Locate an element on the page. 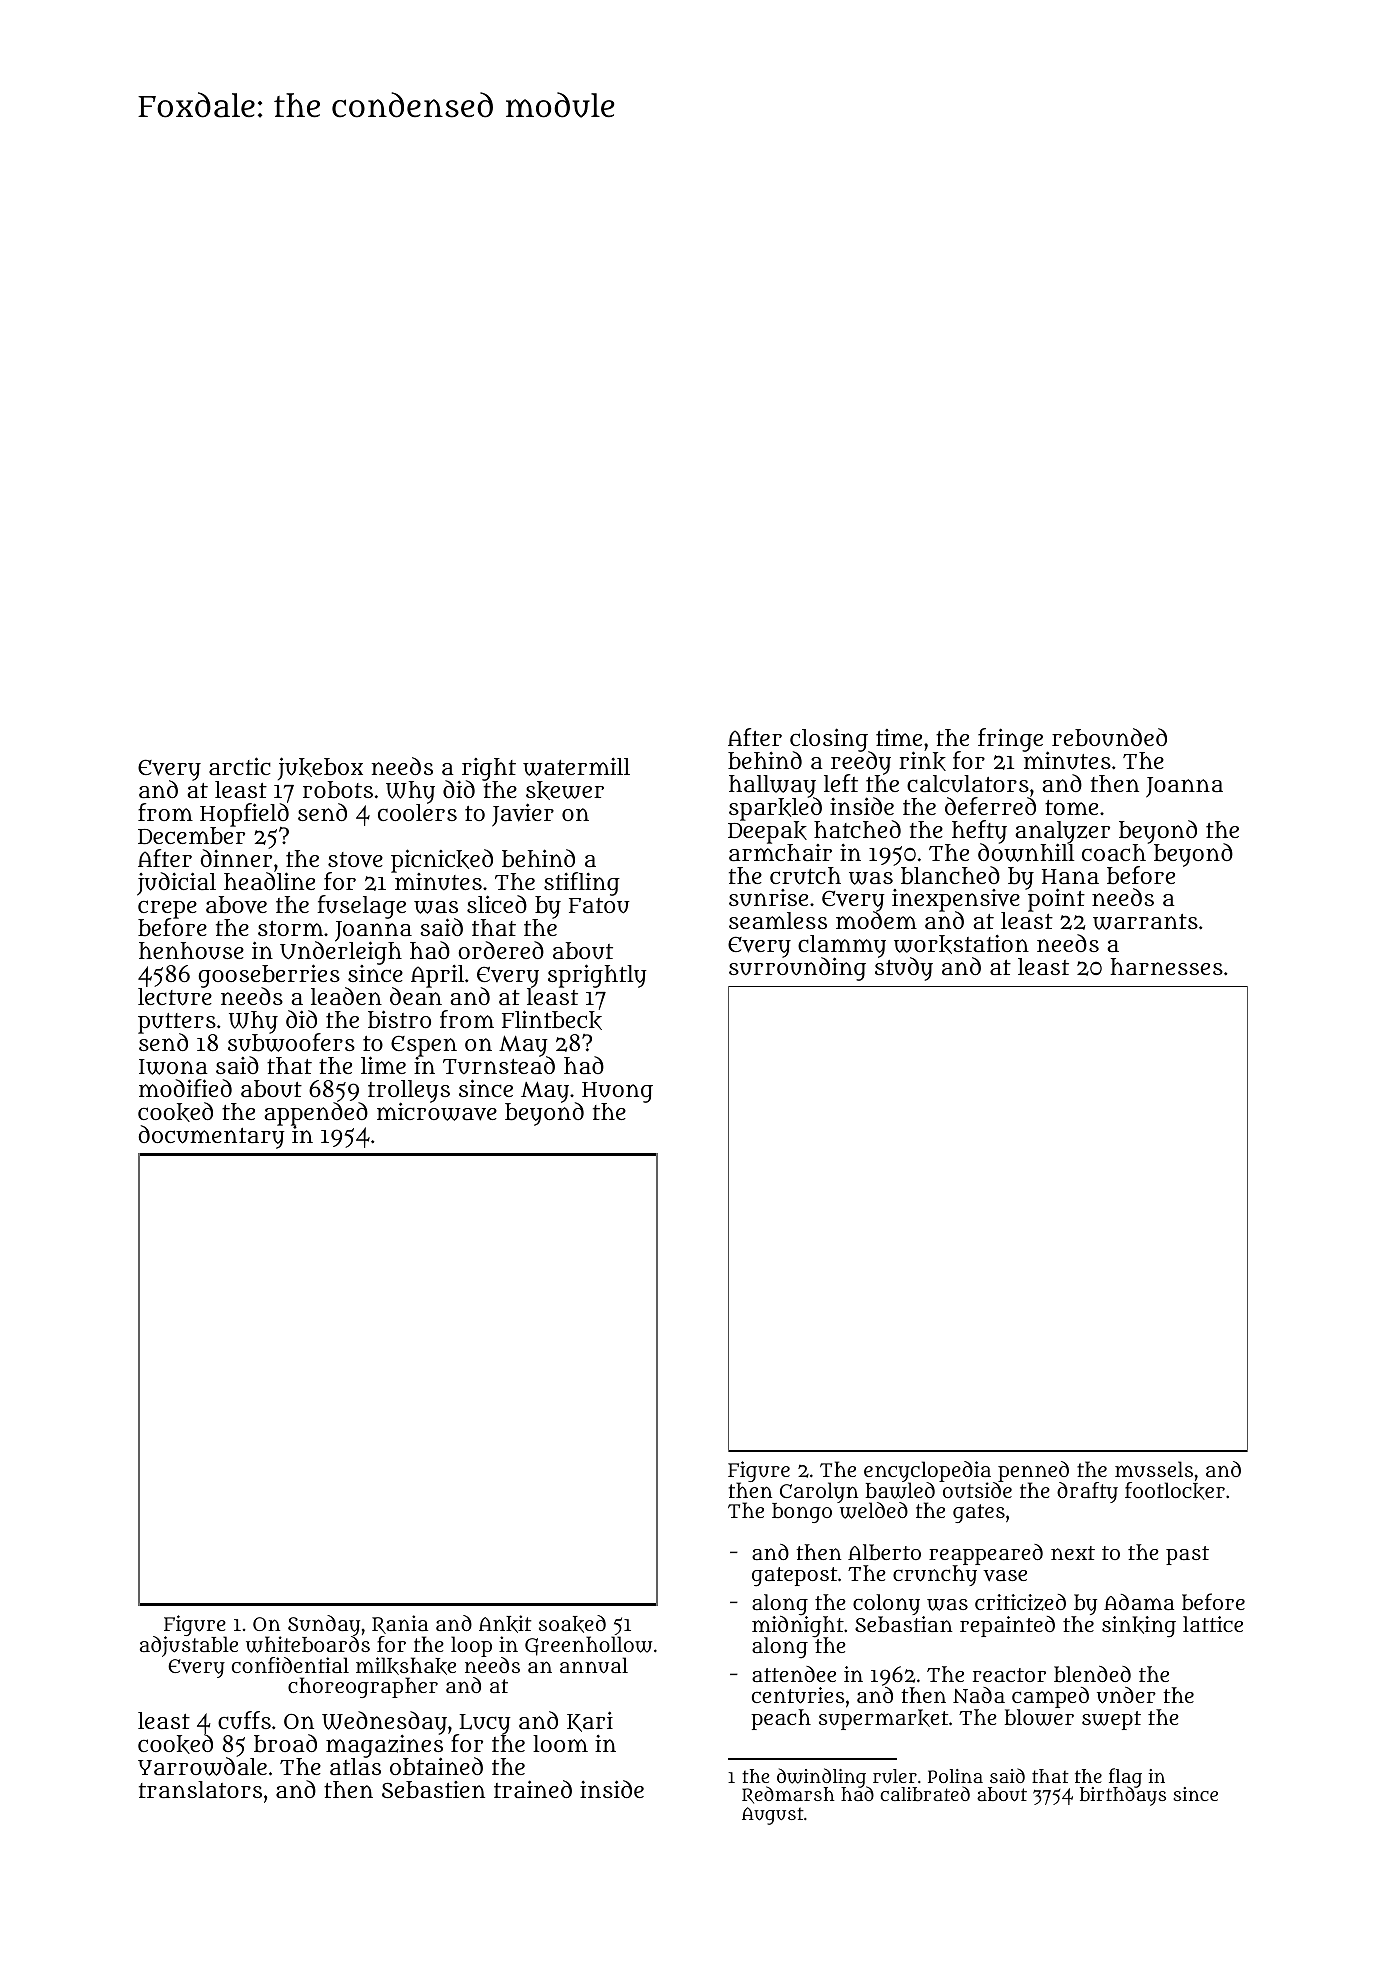  penned is located at coordinates (1033, 1471).
